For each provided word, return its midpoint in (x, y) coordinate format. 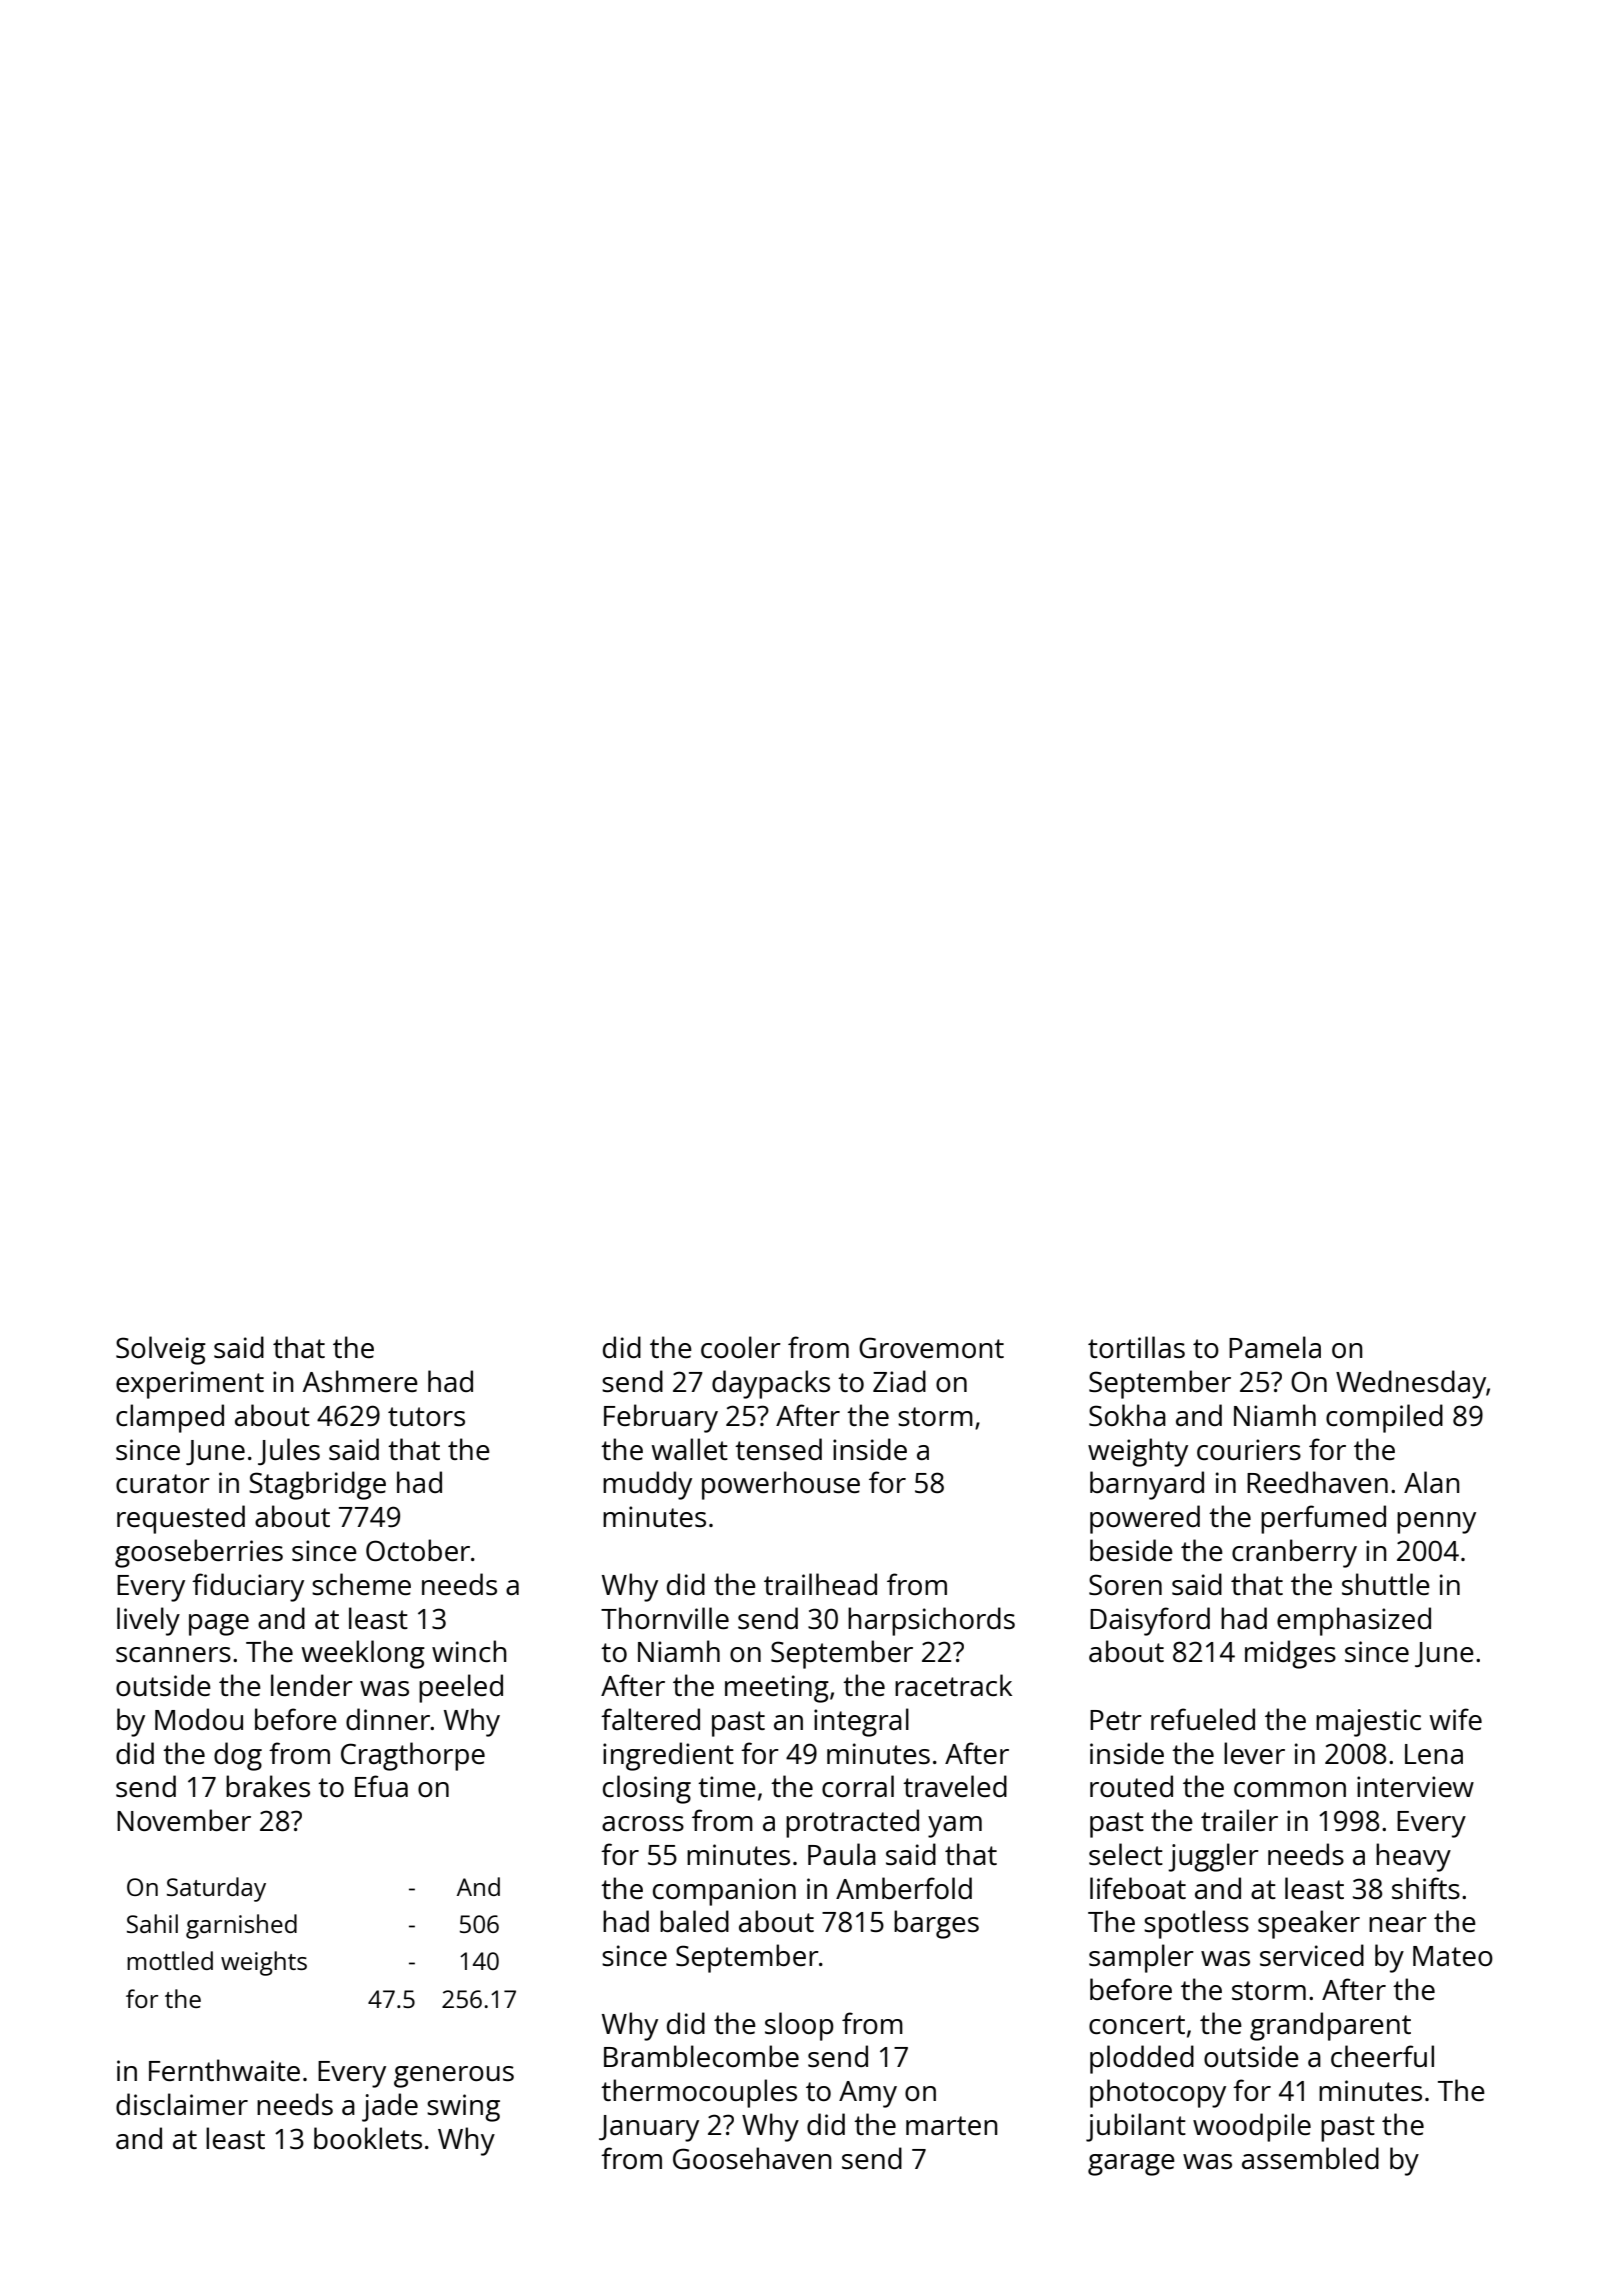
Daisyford (1150, 1621)
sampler (1141, 1958)
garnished (241, 1926)
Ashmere (360, 1381)
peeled (461, 1688)
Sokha (1127, 1415)
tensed (778, 1449)
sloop (799, 2026)
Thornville (665, 1618)
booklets (368, 2138)
